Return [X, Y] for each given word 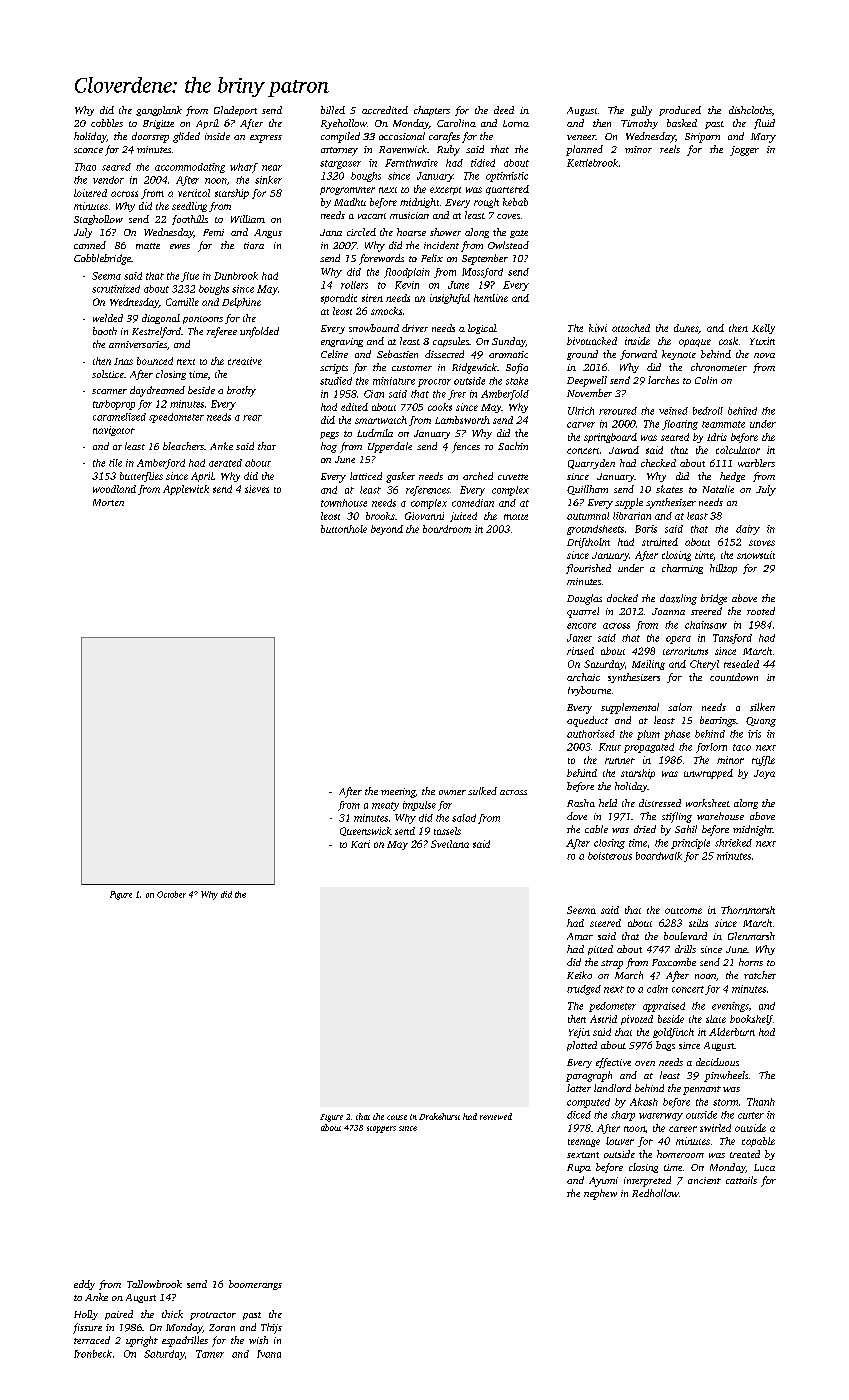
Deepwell [587, 381]
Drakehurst [439, 1116]
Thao [85, 167]
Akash [644, 1102]
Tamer [210, 1354]
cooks [440, 407]
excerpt [445, 191]
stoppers [381, 1129]
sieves [257, 489]
